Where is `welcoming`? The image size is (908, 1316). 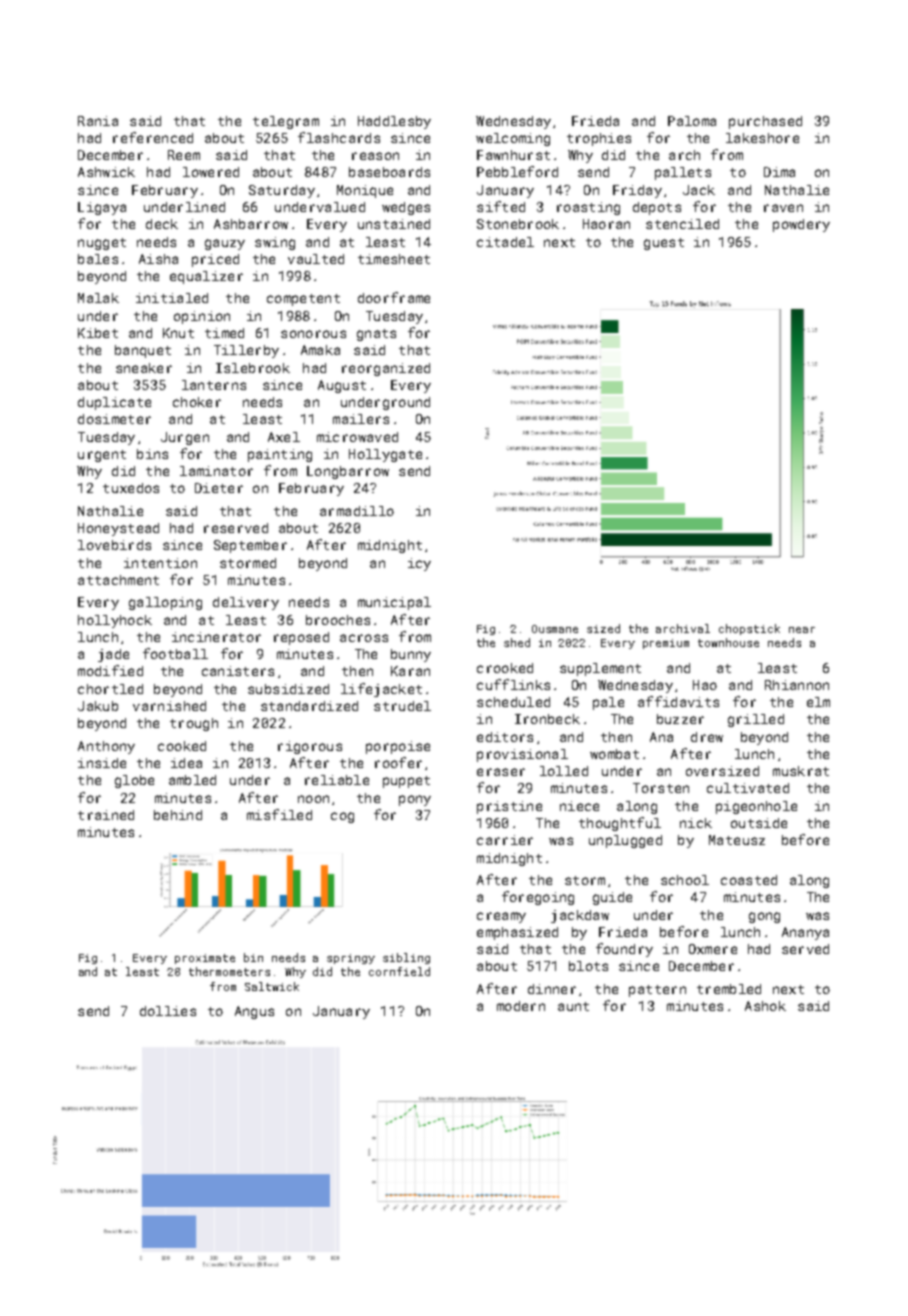 welcoming is located at coordinates (513, 139).
